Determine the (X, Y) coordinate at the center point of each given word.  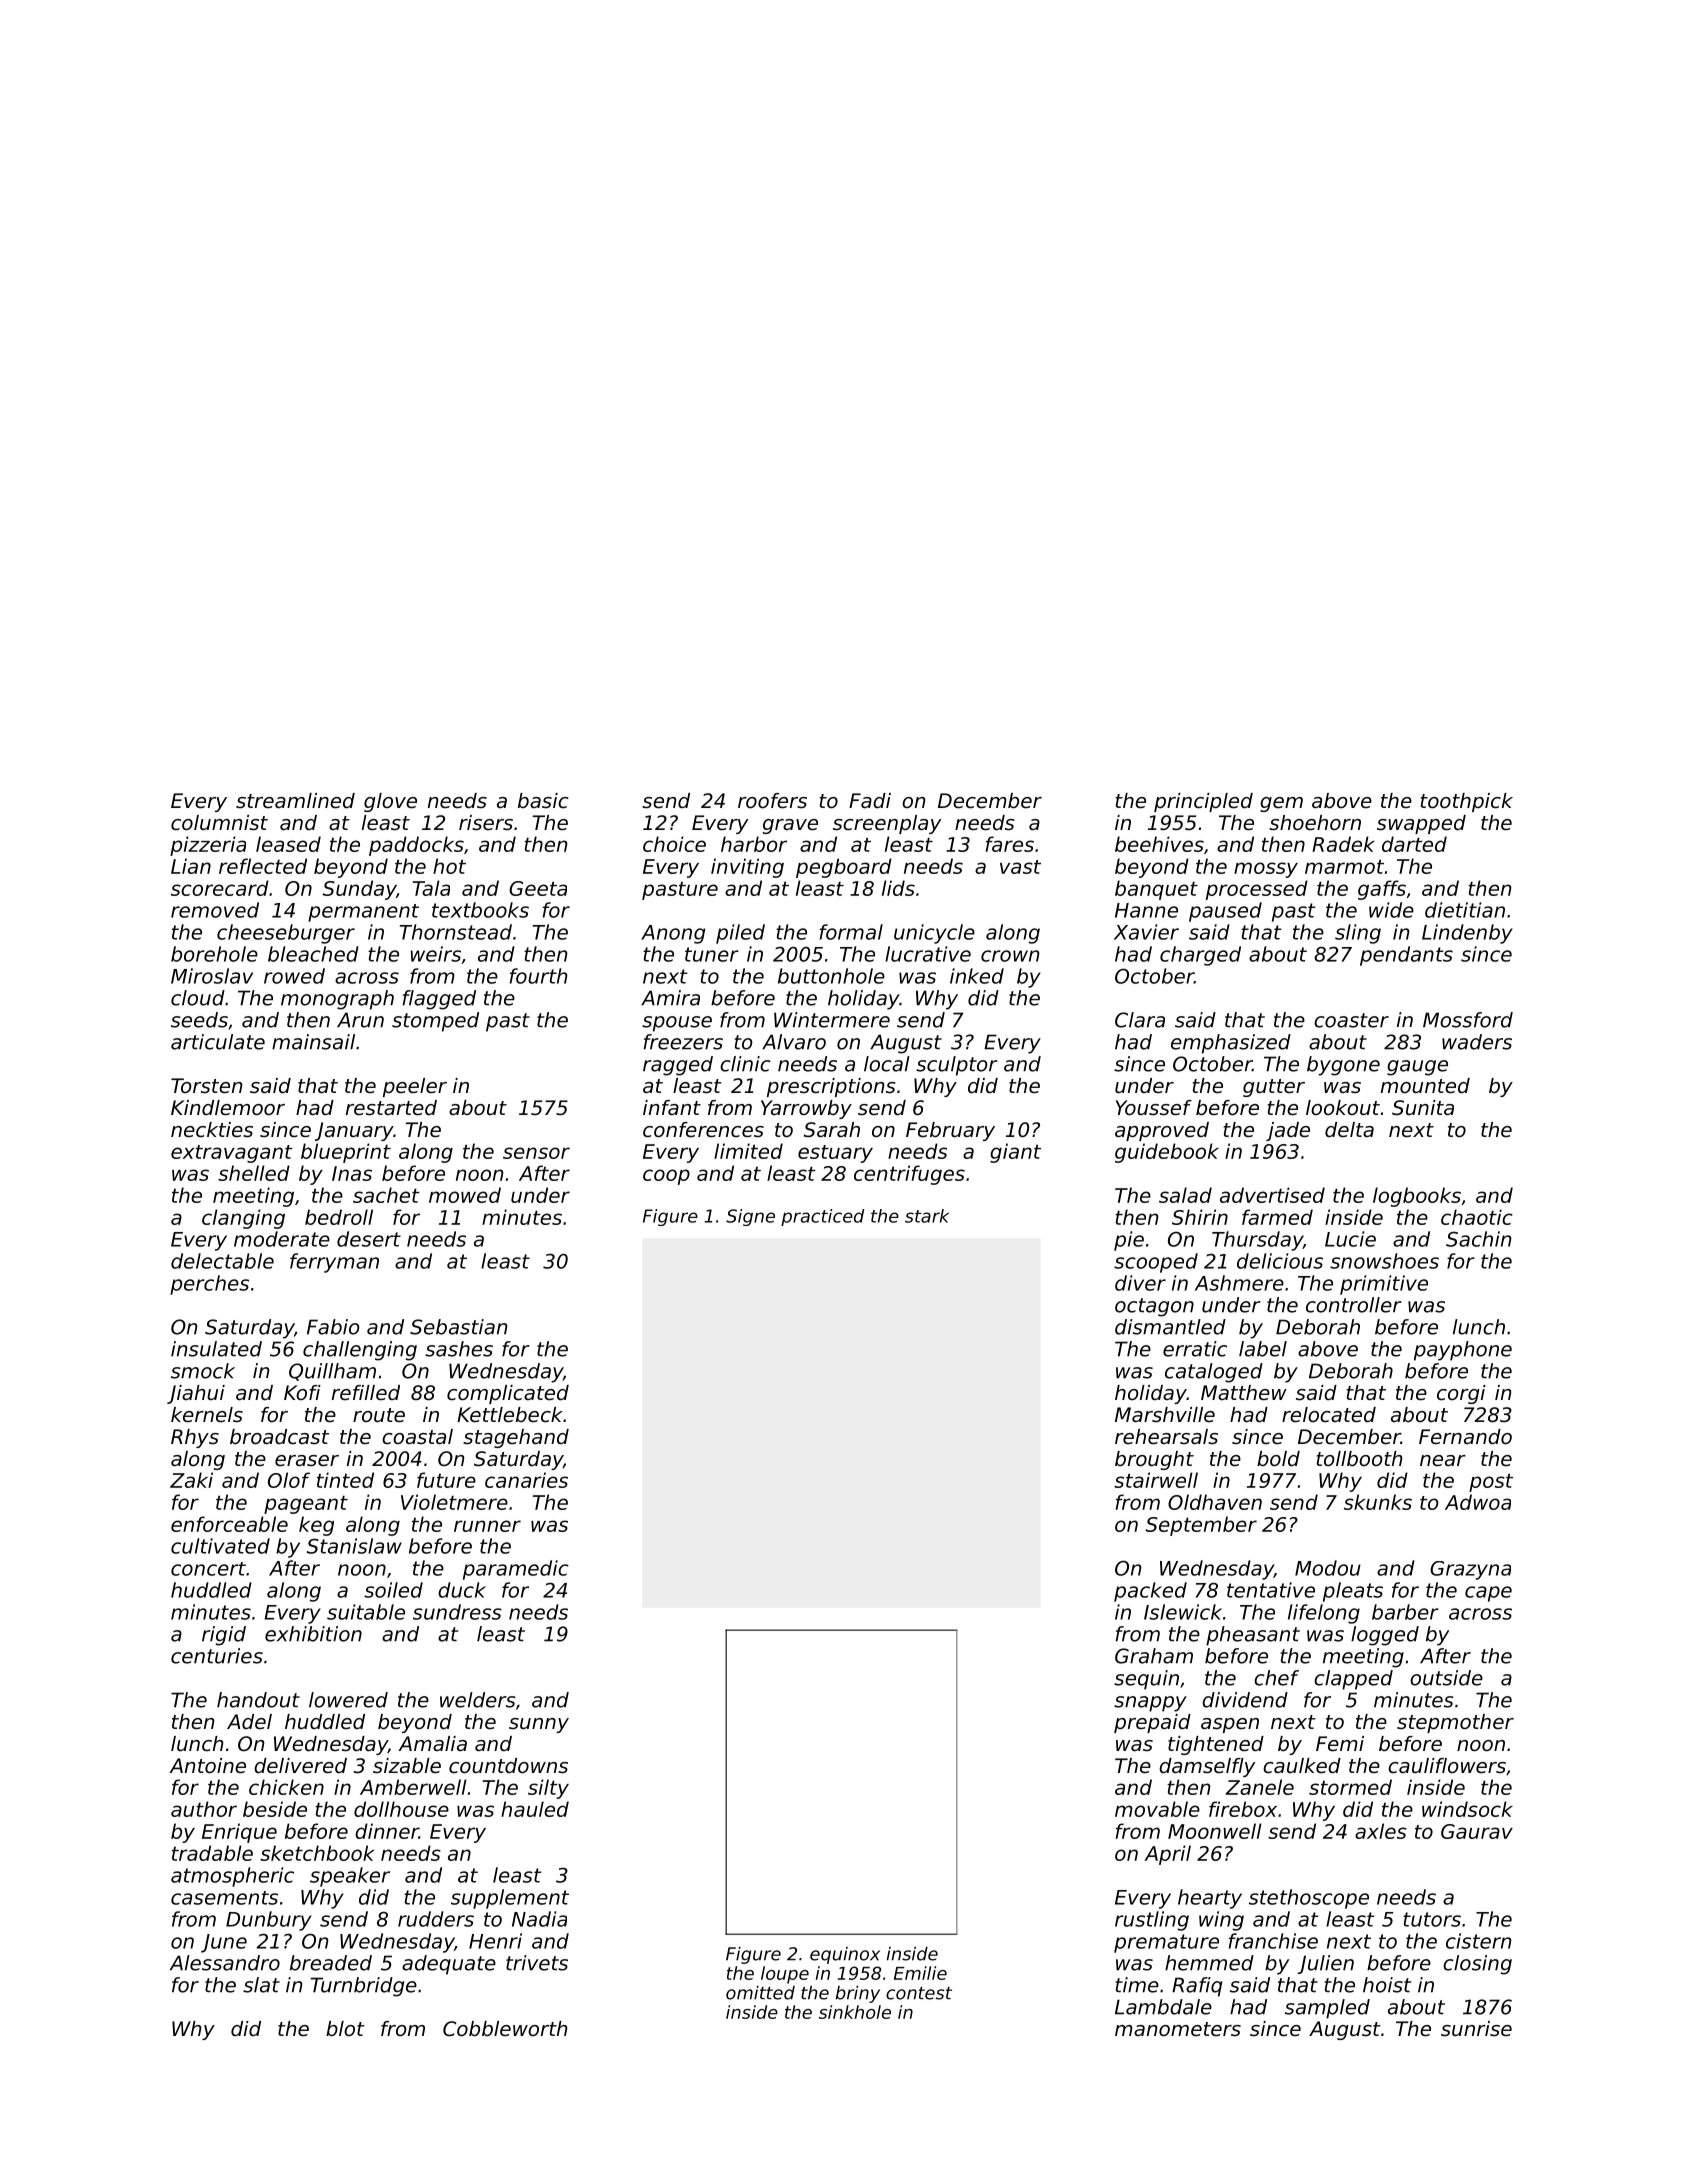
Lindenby (1467, 934)
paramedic (516, 1570)
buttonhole (831, 976)
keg (316, 1526)
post (1491, 1482)
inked (977, 976)
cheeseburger (286, 934)
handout (258, 1700)
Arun (360, 1020)
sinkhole (855, 2012)
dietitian (1465, 910)
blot (345, 2029)
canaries (526, 1480)
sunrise (1476, 2029)
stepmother (1455, 1723)
